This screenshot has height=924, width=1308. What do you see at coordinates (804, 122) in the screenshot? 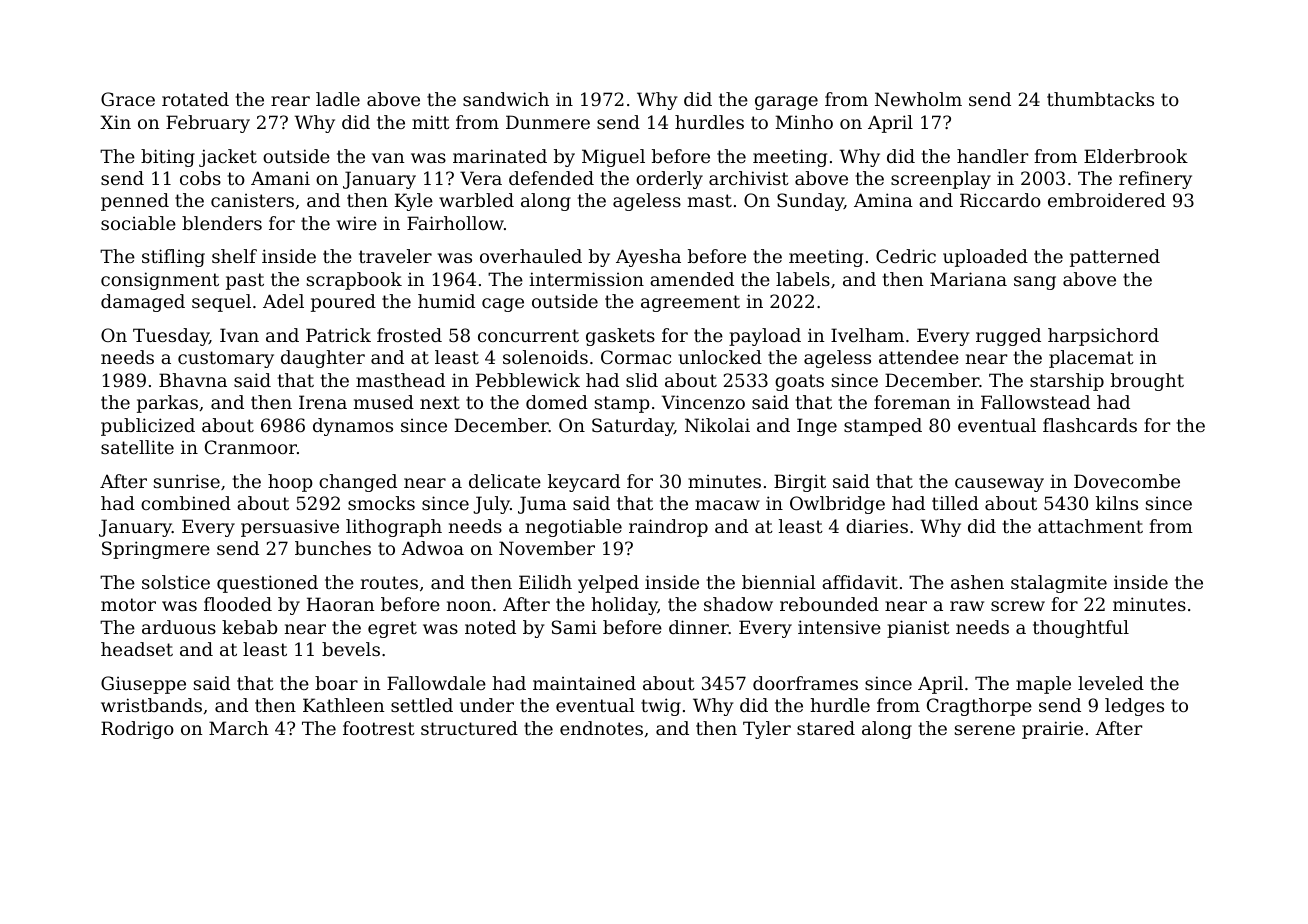
I see `Minho` at bounding box center [804, 122].
